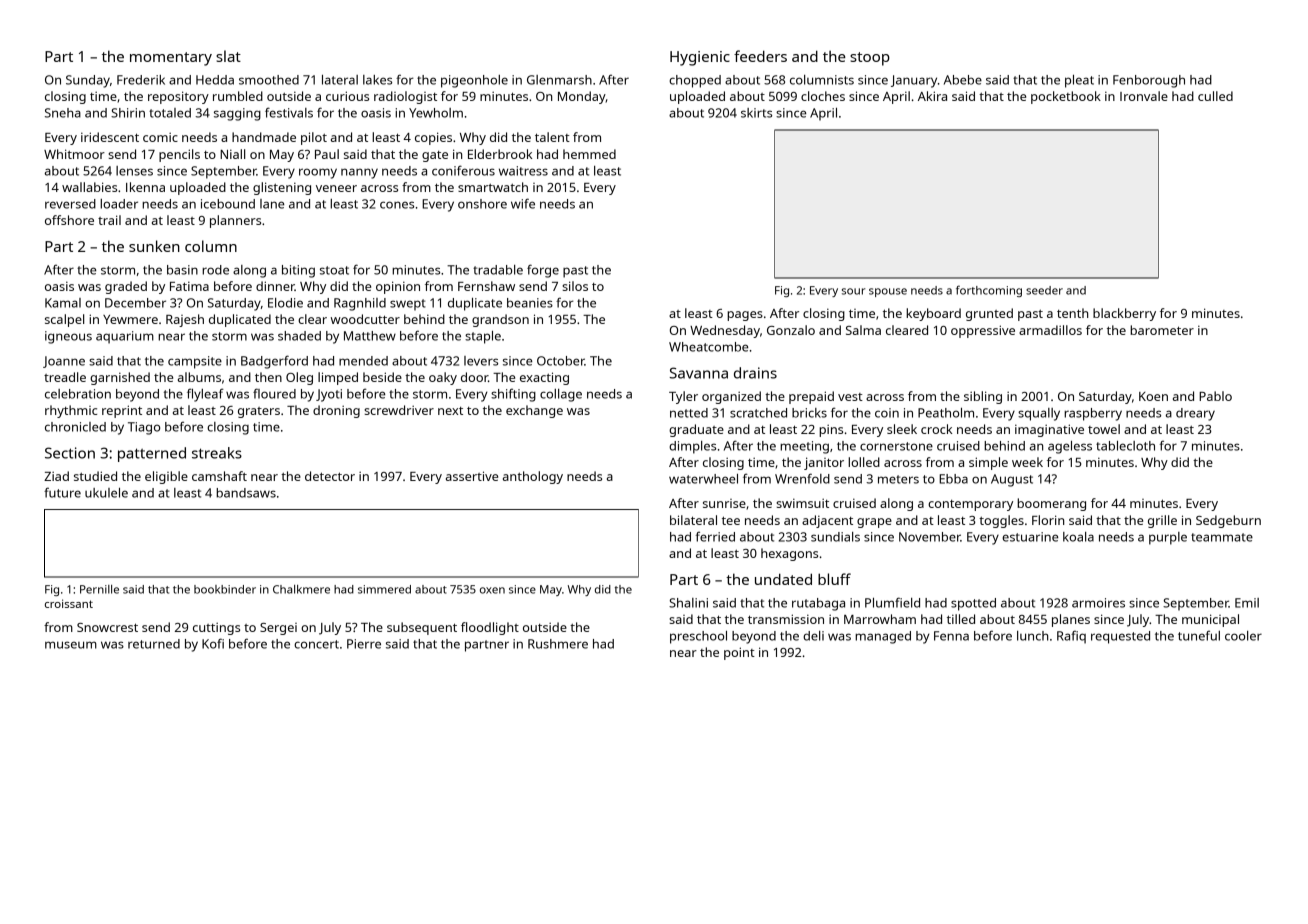  I want to click on future, so click(62, 492).
